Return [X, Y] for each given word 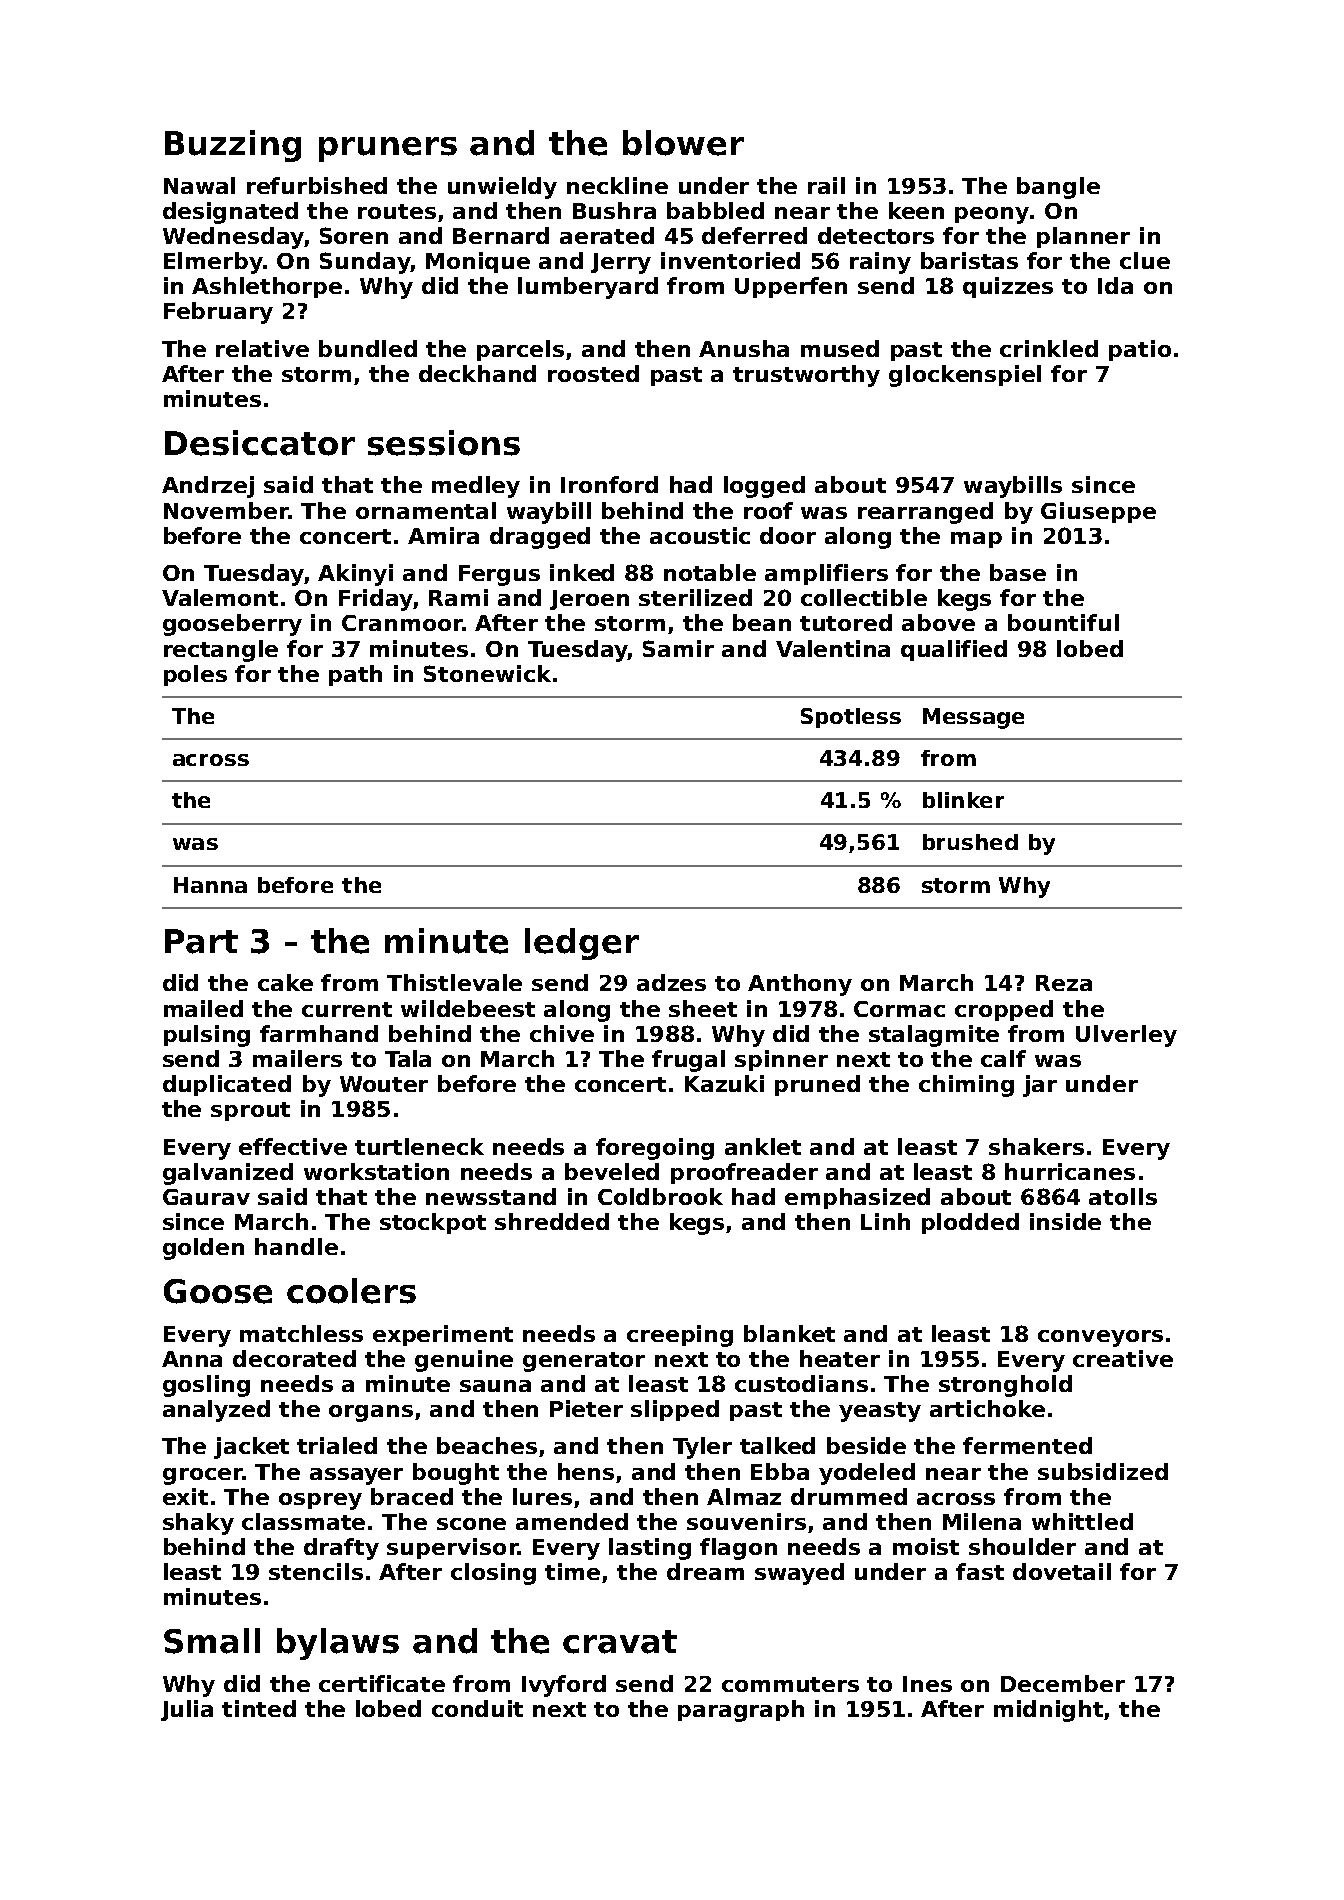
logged [764, 487]
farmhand [319, 1033]
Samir [678, 648]
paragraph [741, 1711]
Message [973, 718]
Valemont [220, 597]
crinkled [1049, 348]
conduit [477, 1708]
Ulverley [1126, 1036]
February [218, 313]
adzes [671, 982]
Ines [927, 1684]
